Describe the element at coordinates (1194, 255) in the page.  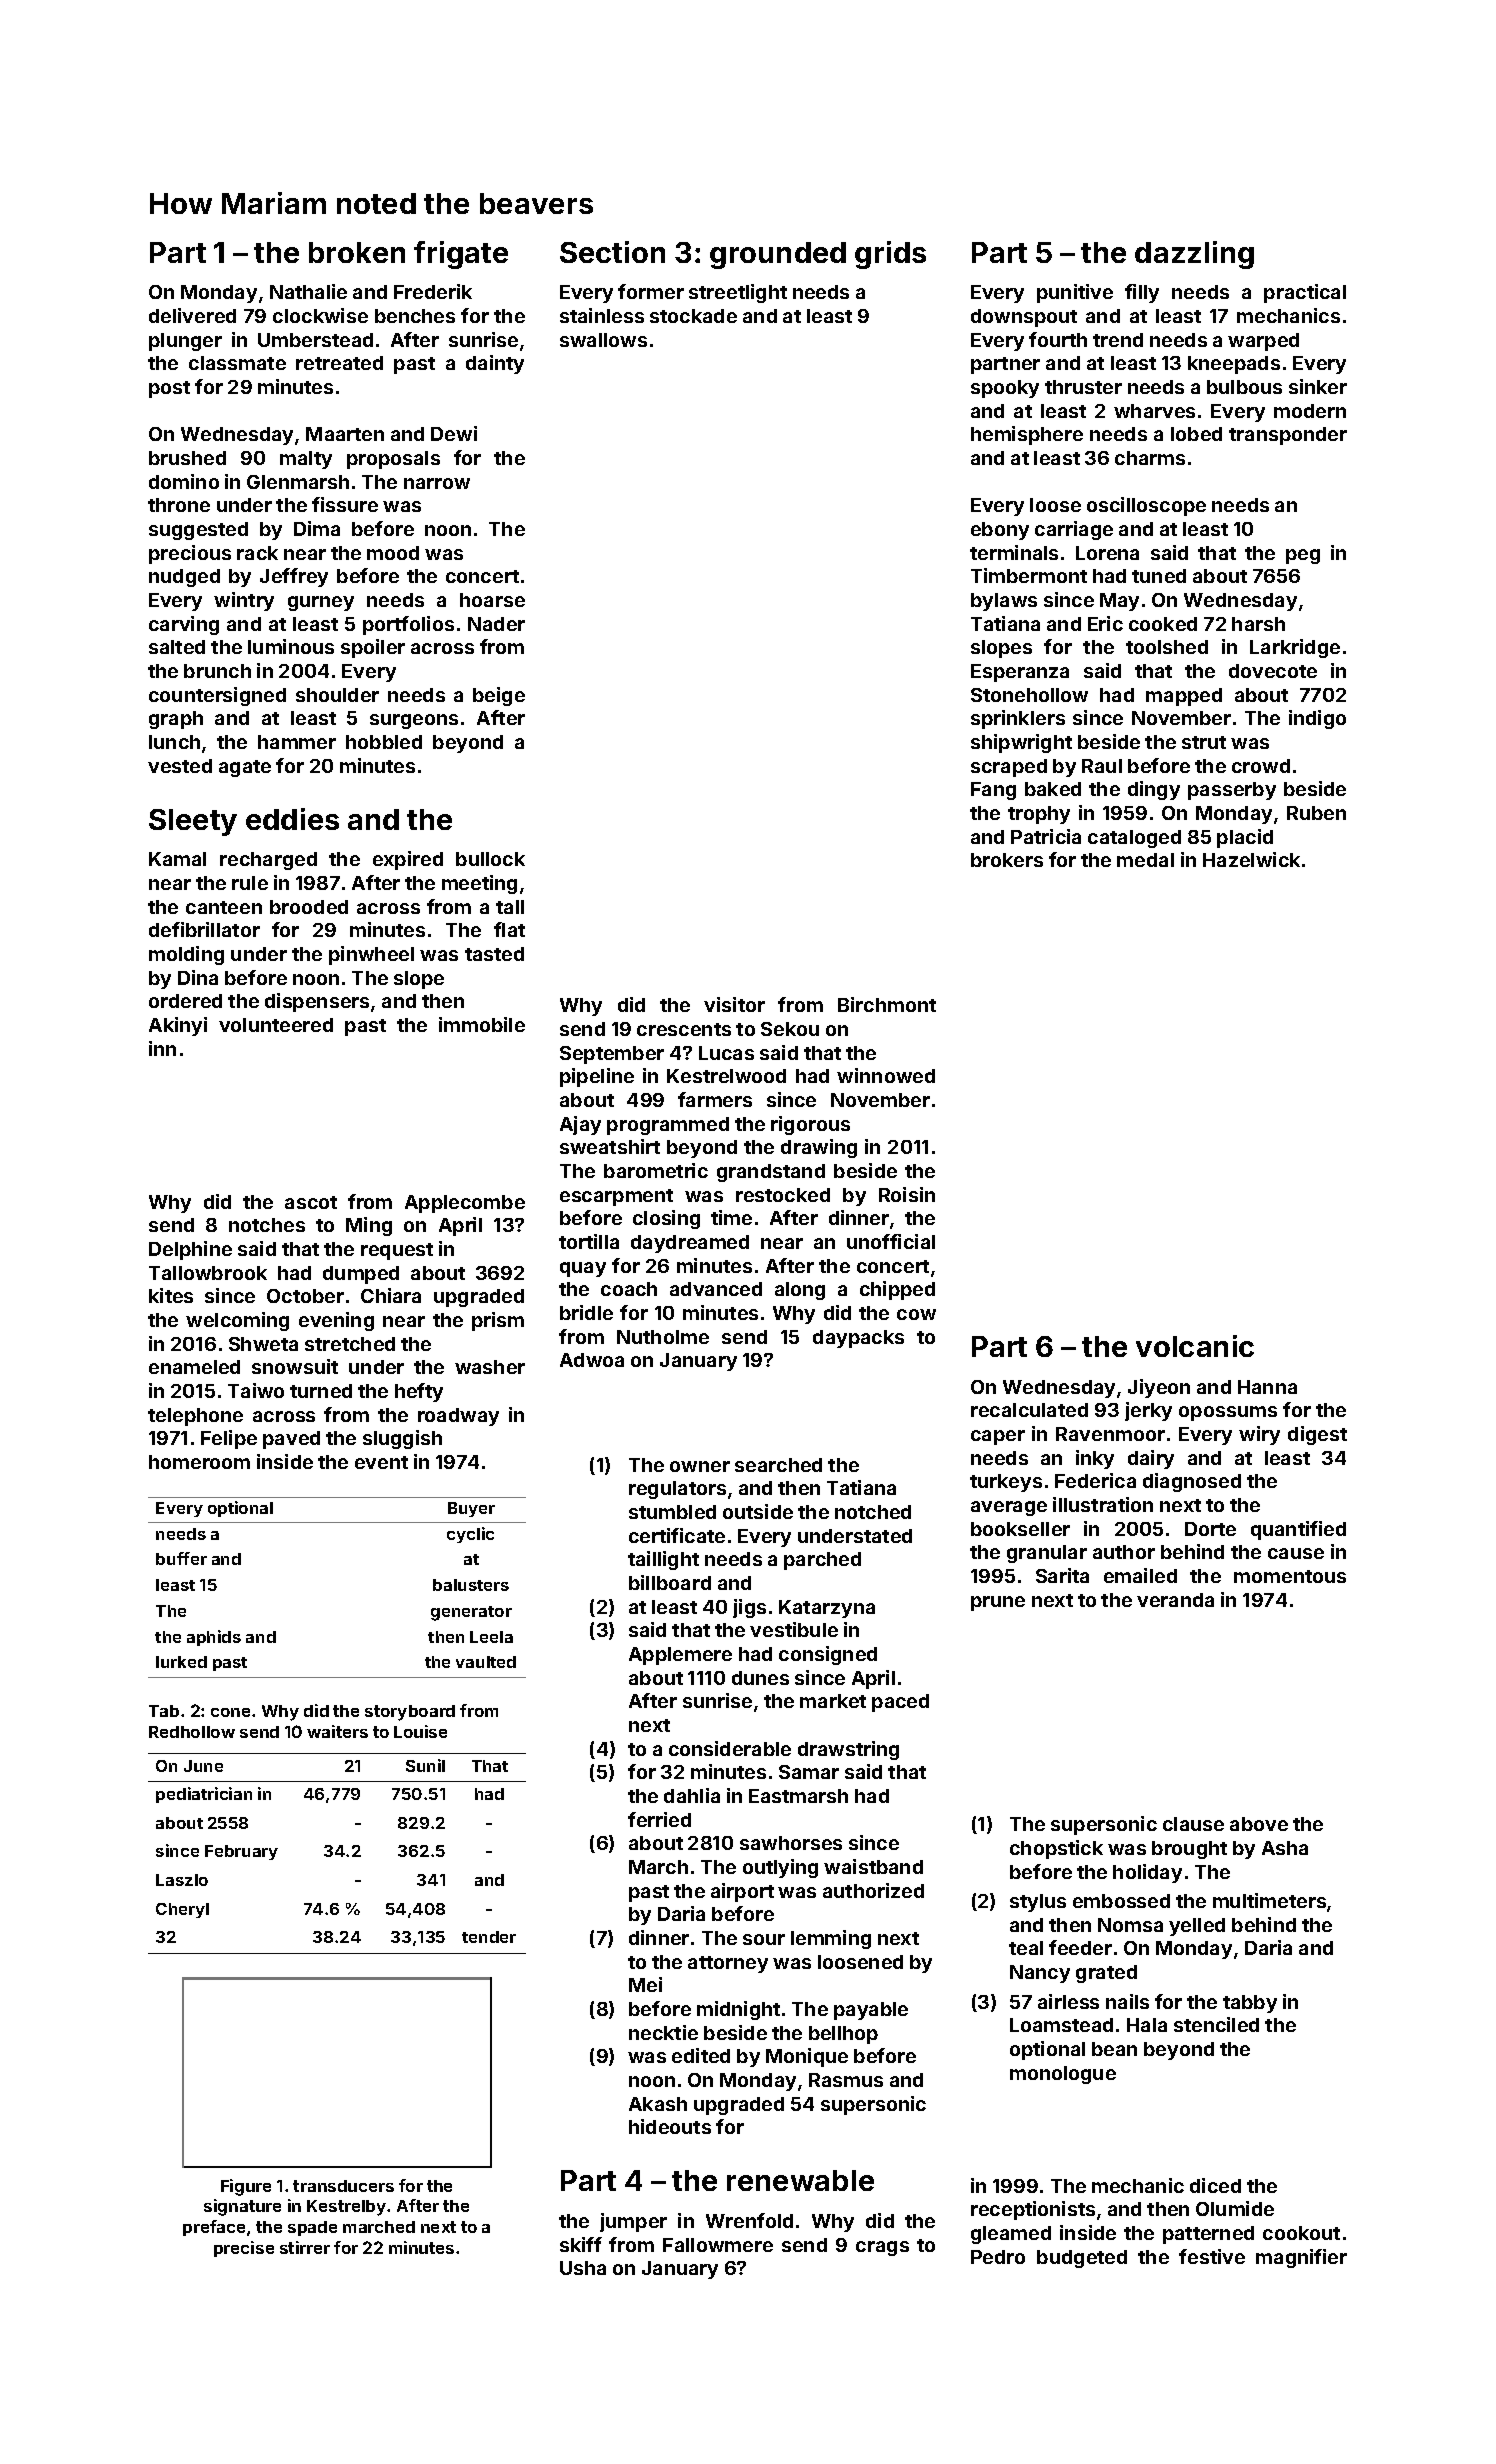
I see `dazzling` at that location.
